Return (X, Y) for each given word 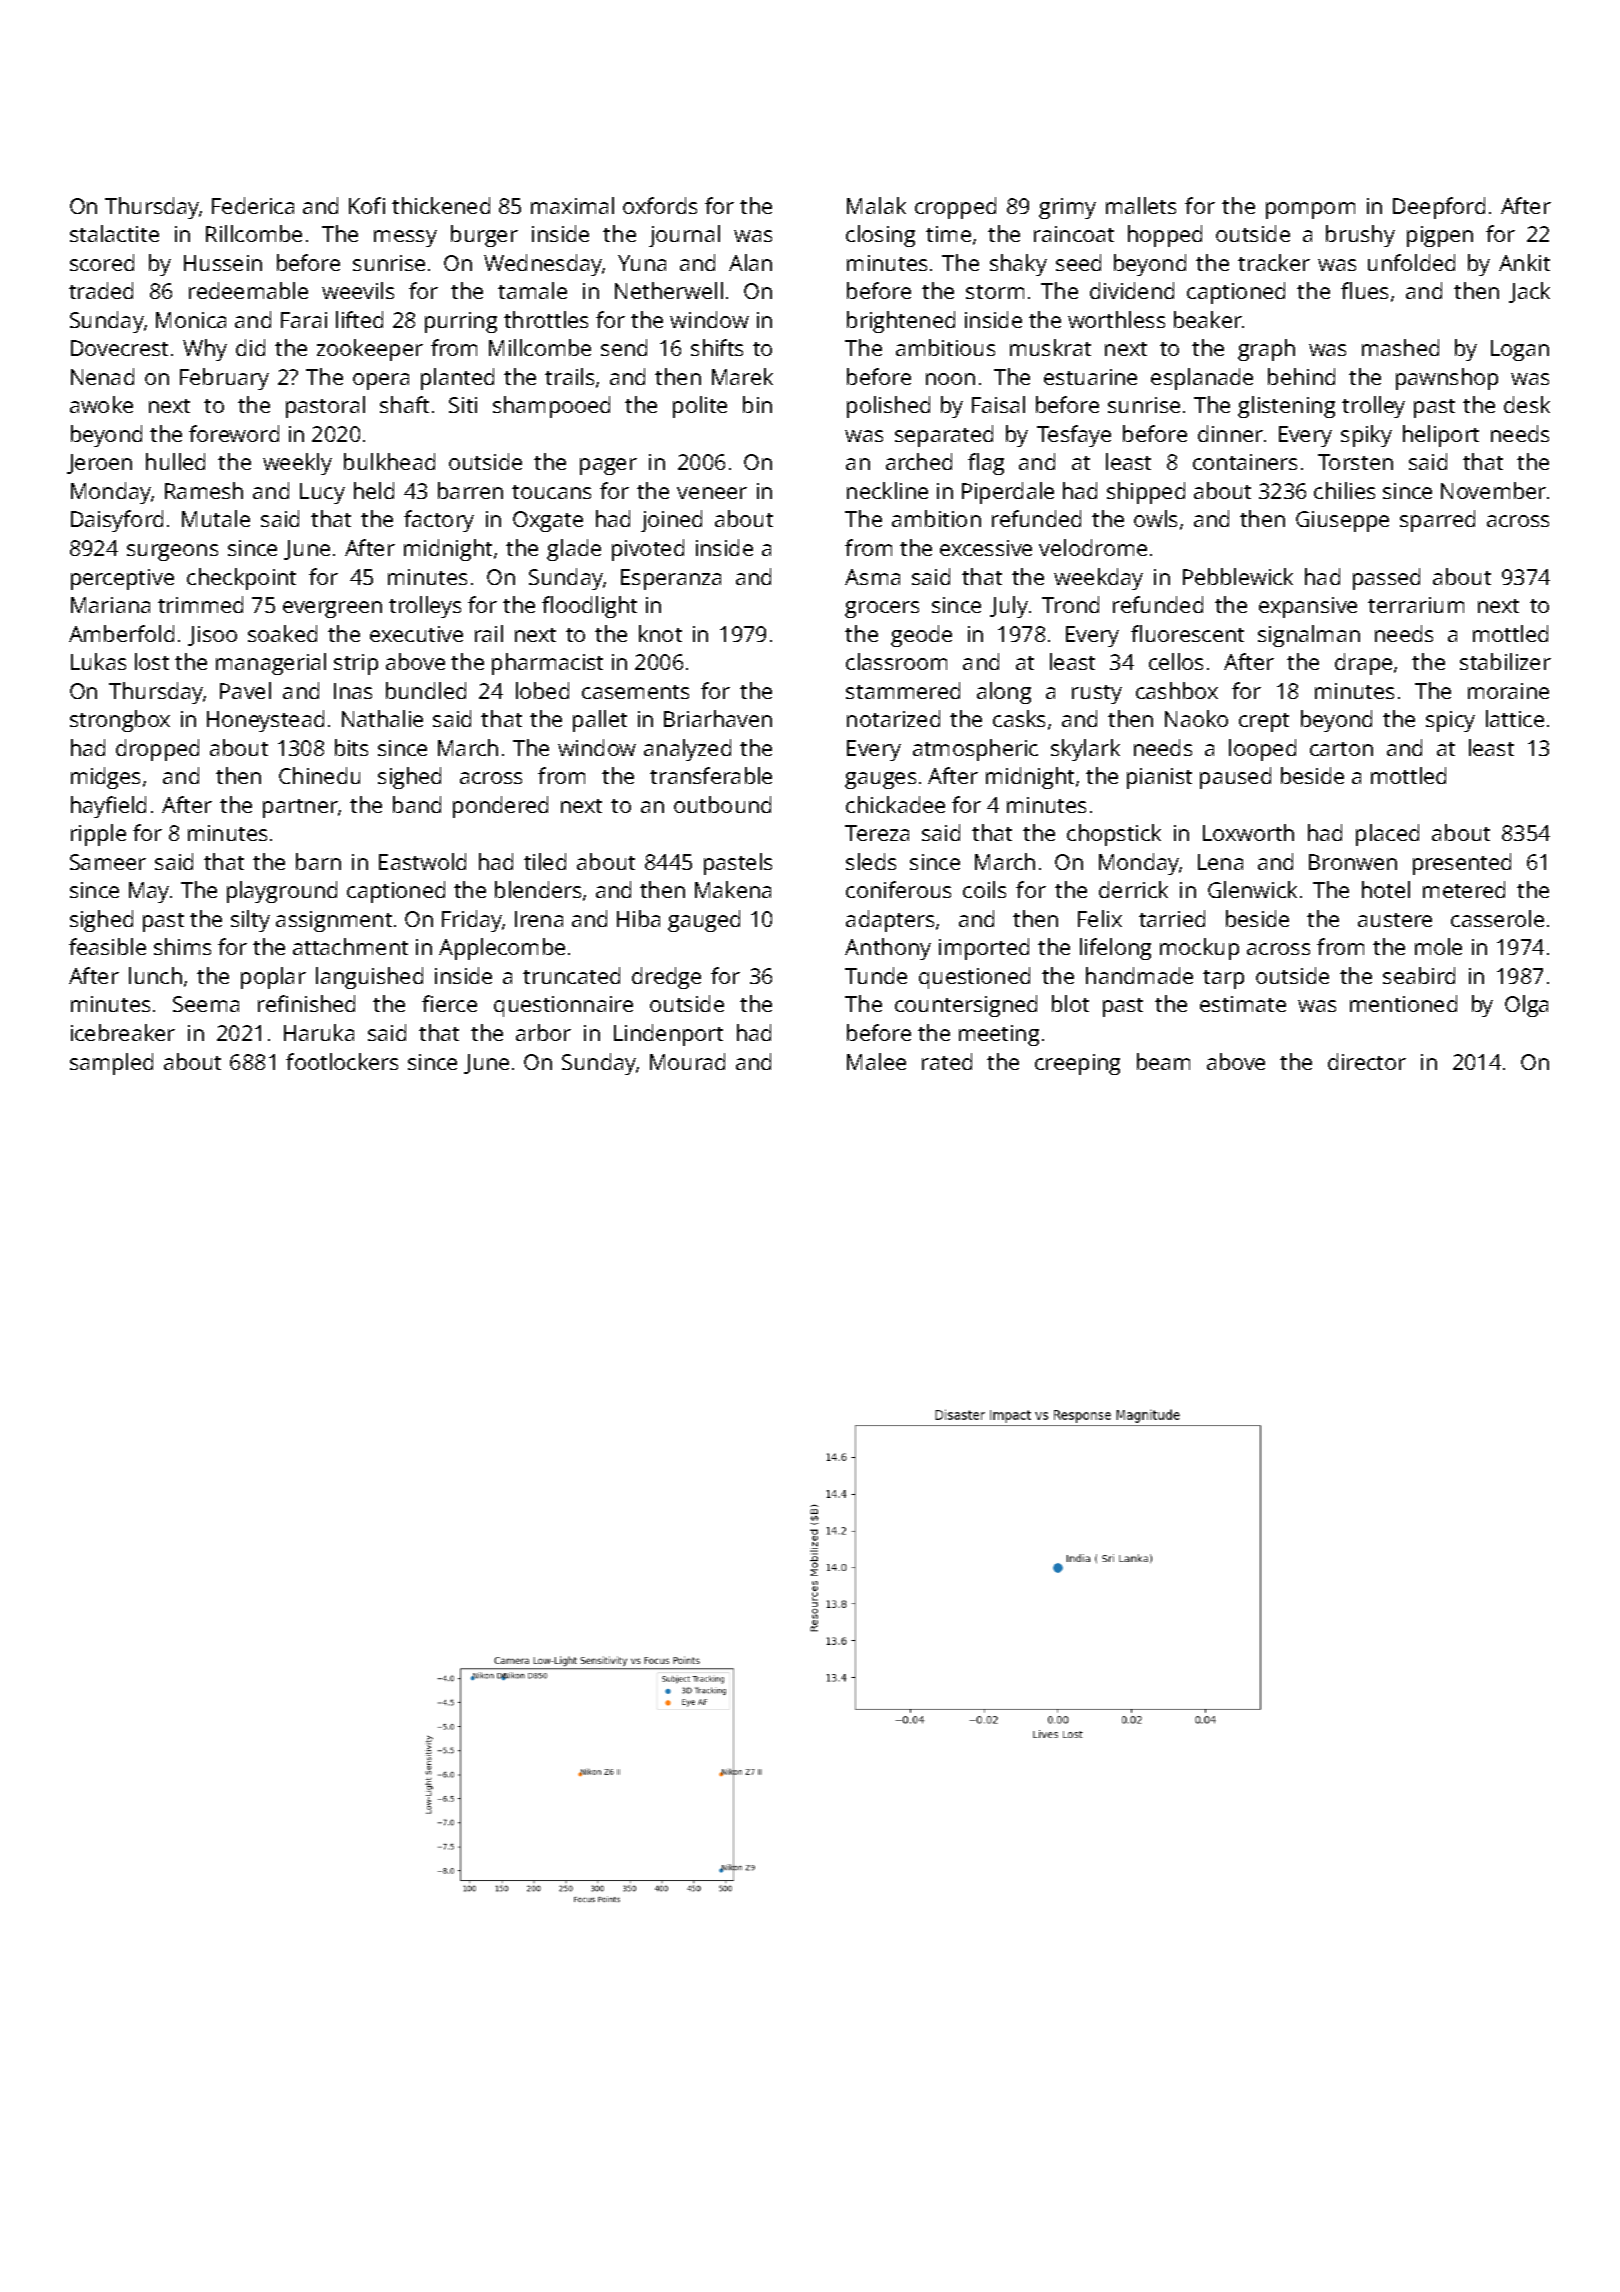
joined (671, 521)
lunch (155, 975)
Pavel (245, 690)
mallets (1141, 205)
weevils (358, 290)
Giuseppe (1342, 521)
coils (984, 889)
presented (1462, 864)
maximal (572, 205)
